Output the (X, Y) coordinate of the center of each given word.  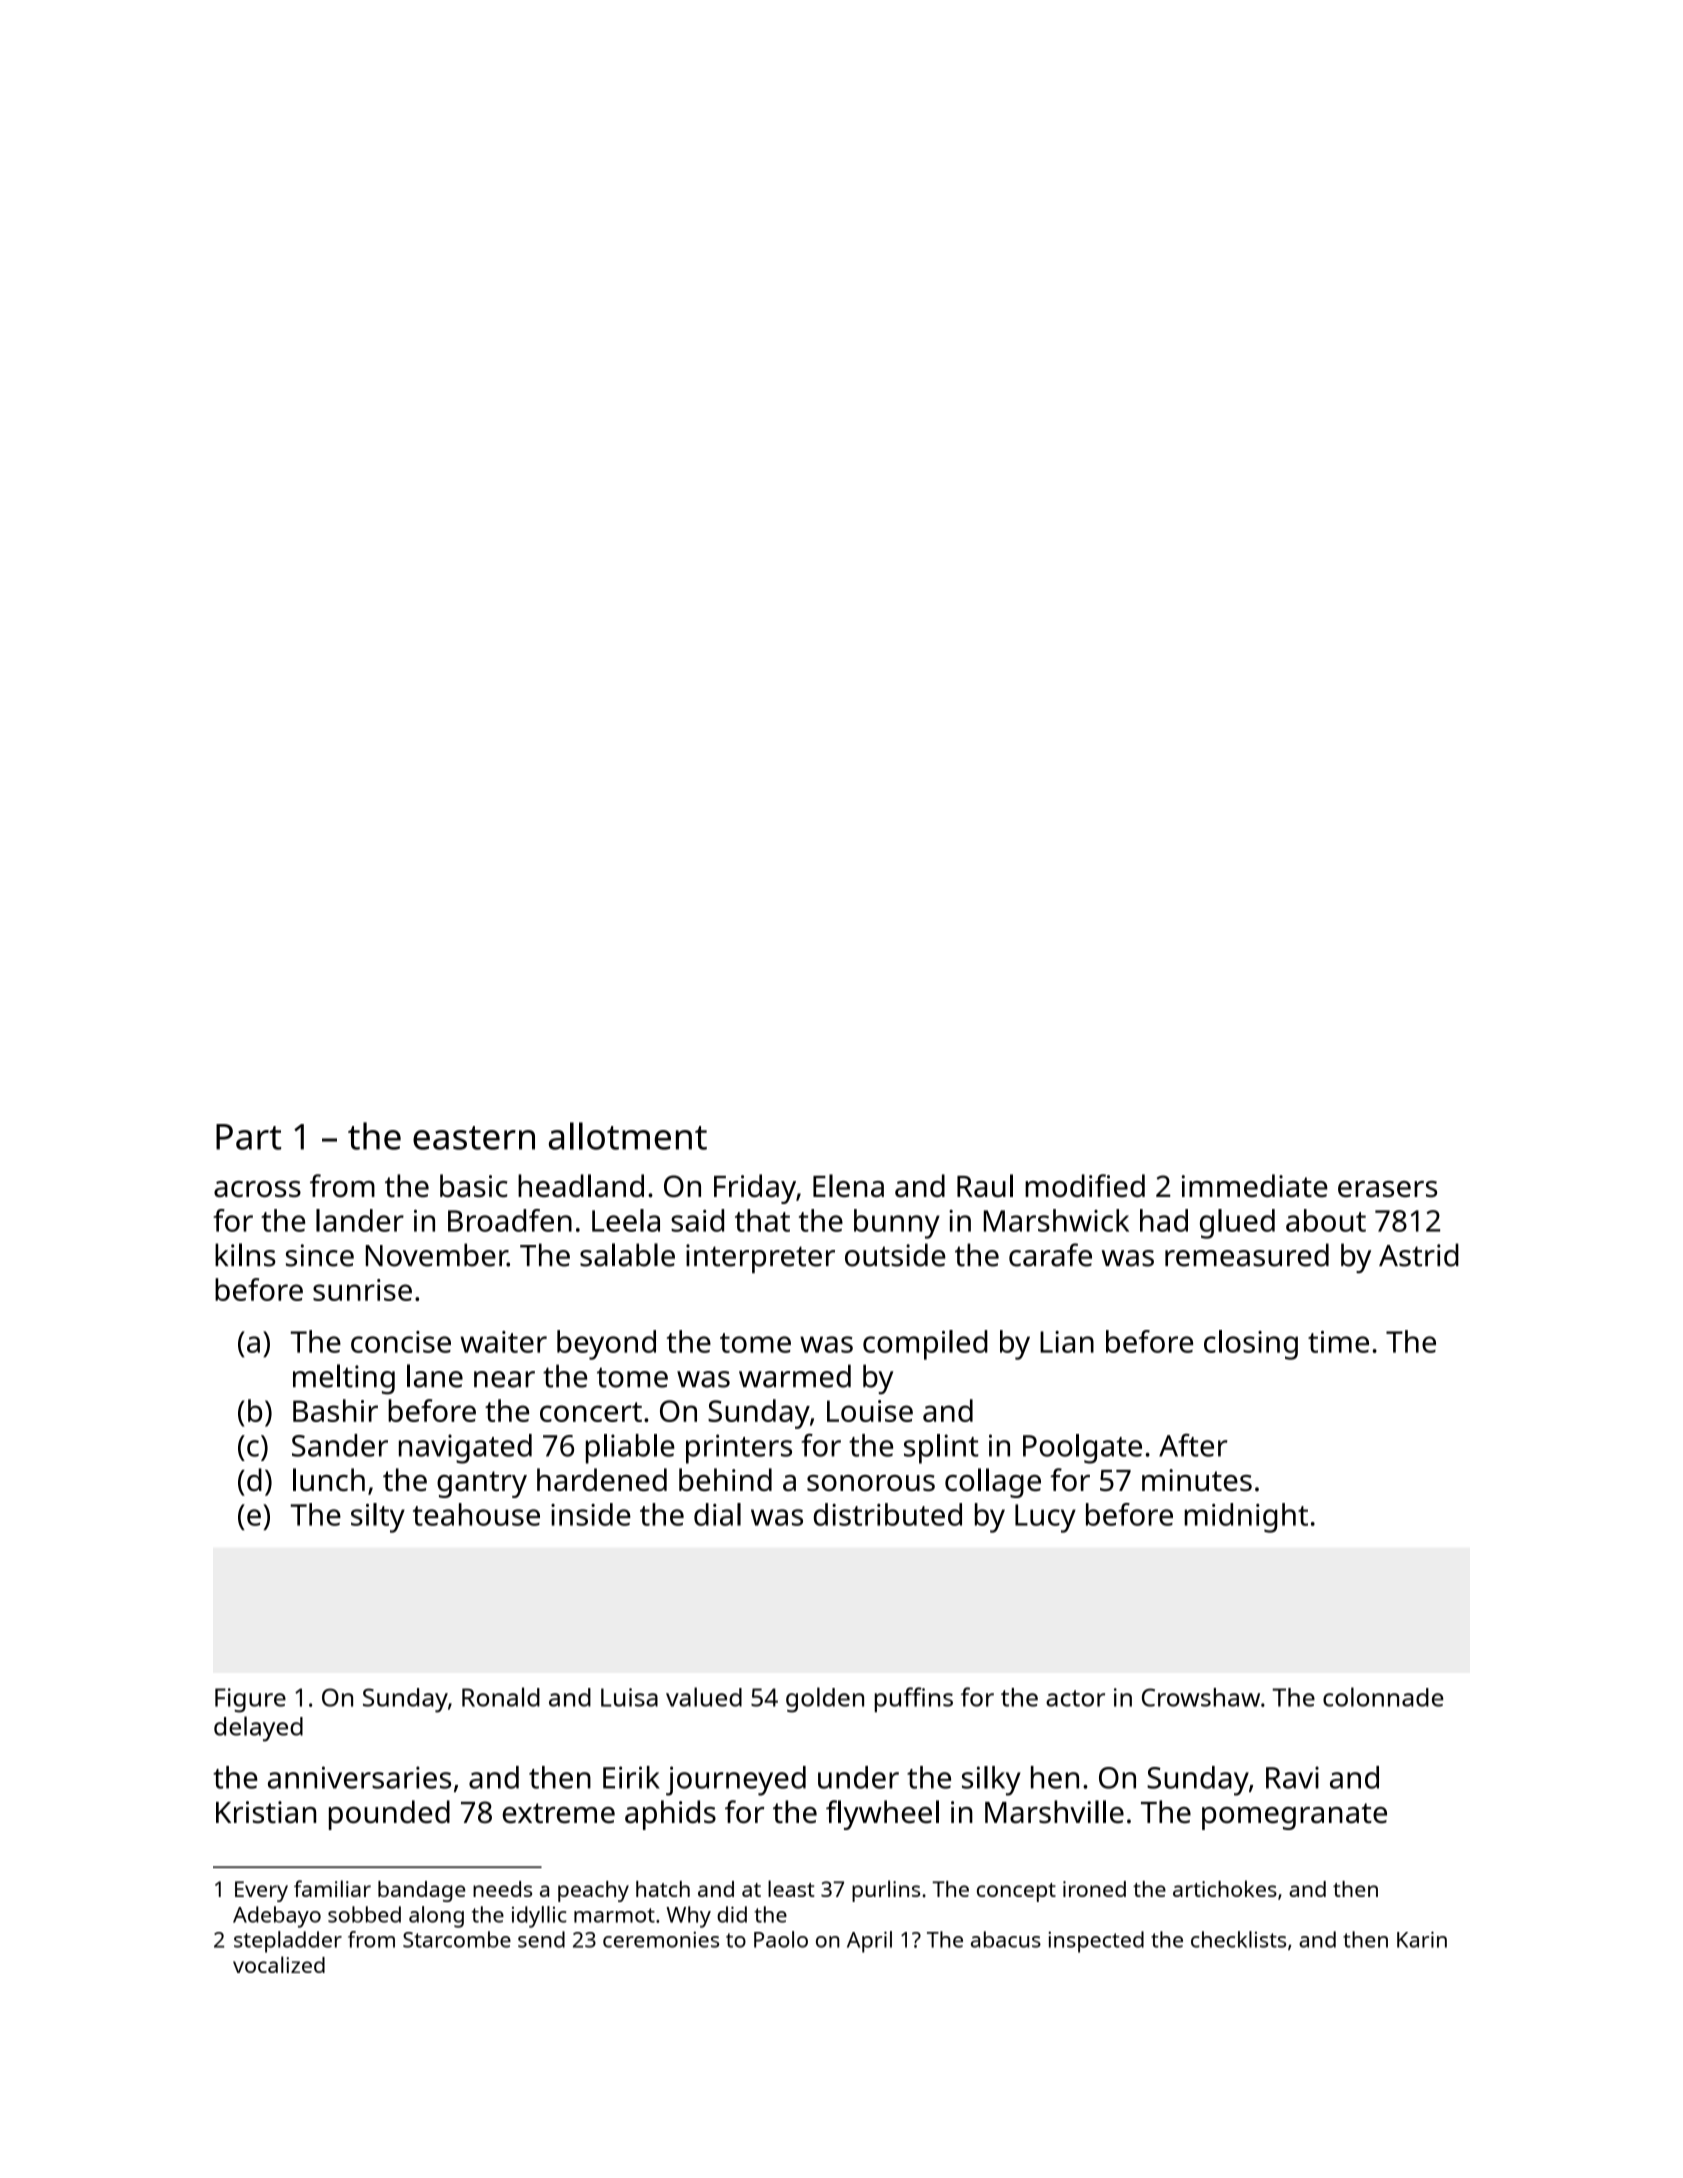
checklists (1238, 1939)
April (869, 1942)
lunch (329, 1479)
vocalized (279, 1964)
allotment (628, 1136)
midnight (1246, 1518)
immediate (1255, 1185)
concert (591, 1412)
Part (248, 1137)
